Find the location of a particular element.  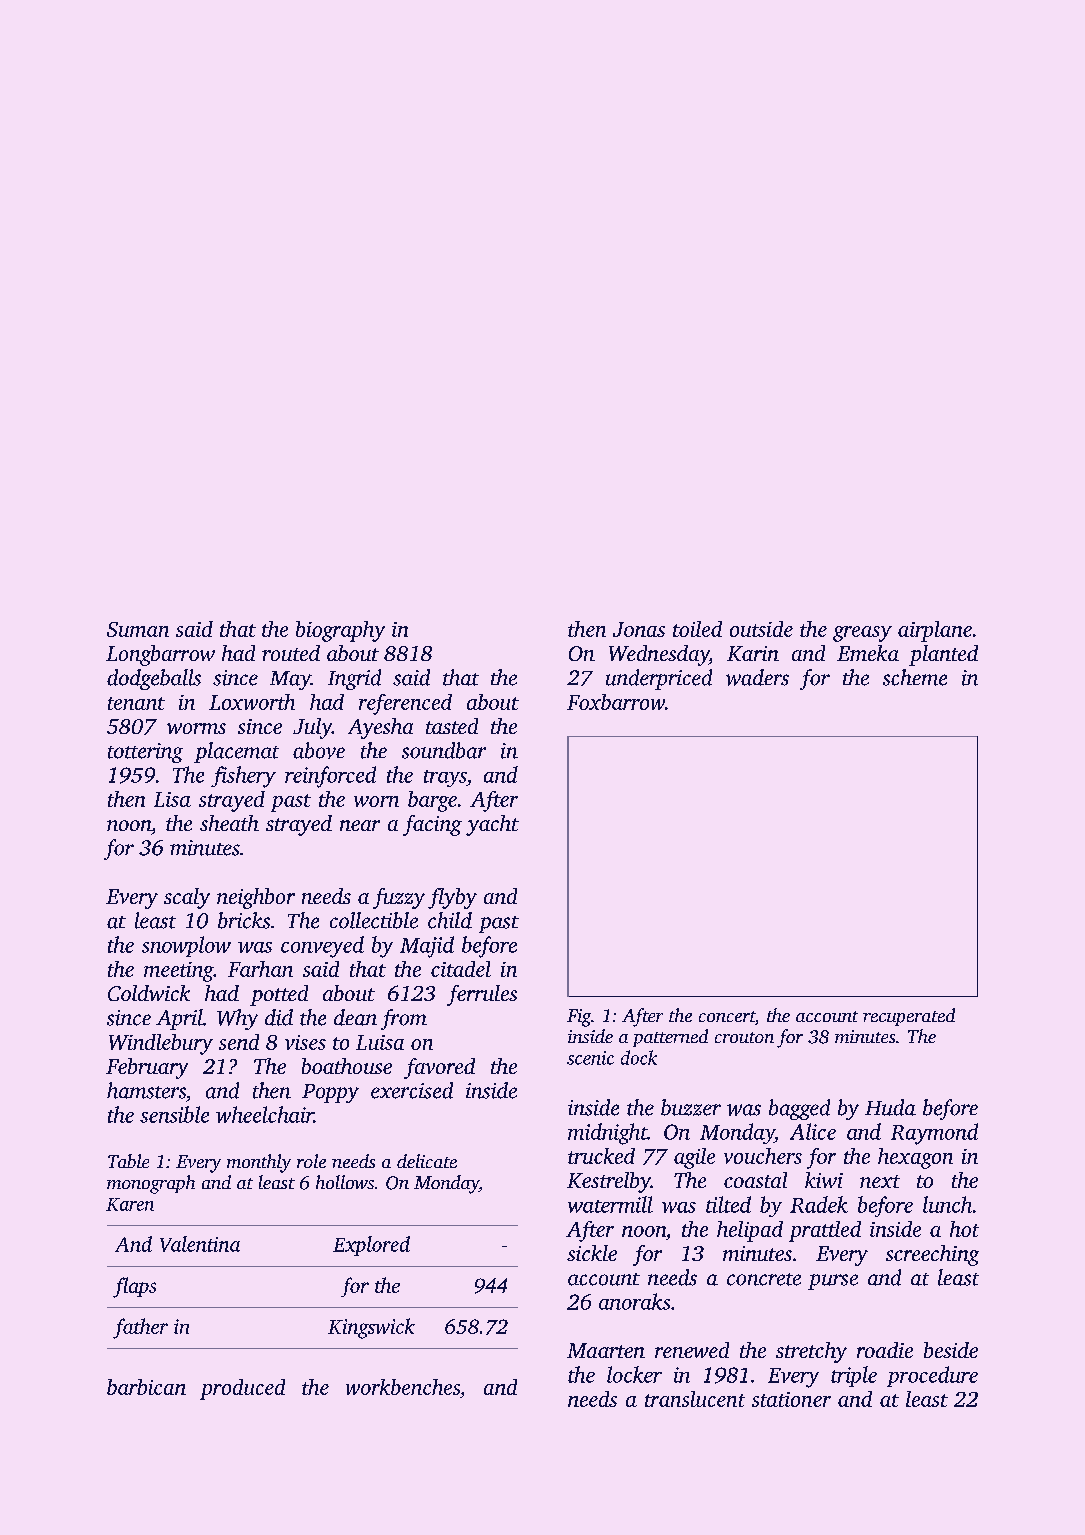

Wednesday is located at coordinates (659, 655).
